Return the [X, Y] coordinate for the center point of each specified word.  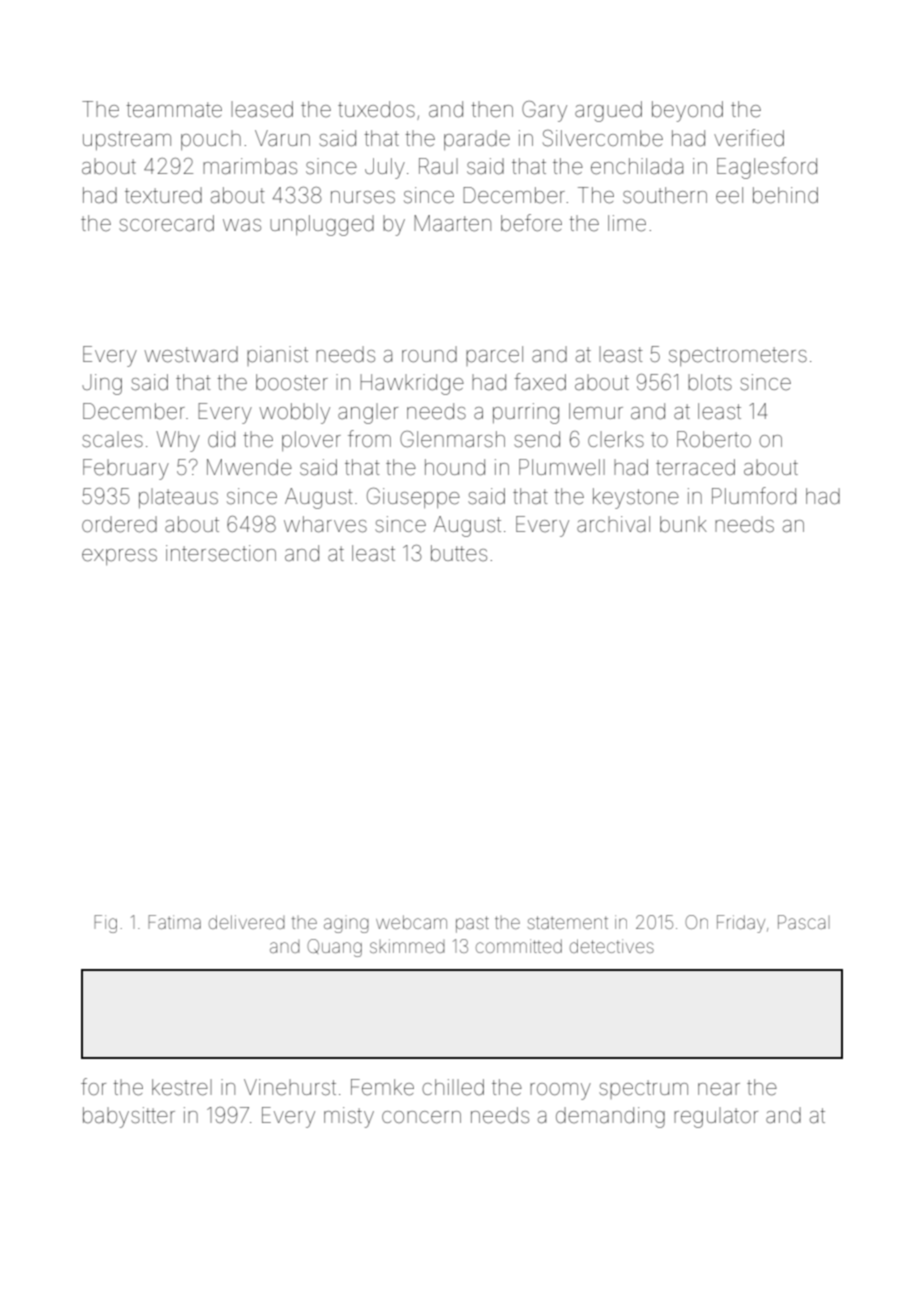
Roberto [714, 439]
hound [455, 467]
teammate [174, 110]
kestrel [182, 1087]
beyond [687, 111]
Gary [544, 111]
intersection [221, 553]
